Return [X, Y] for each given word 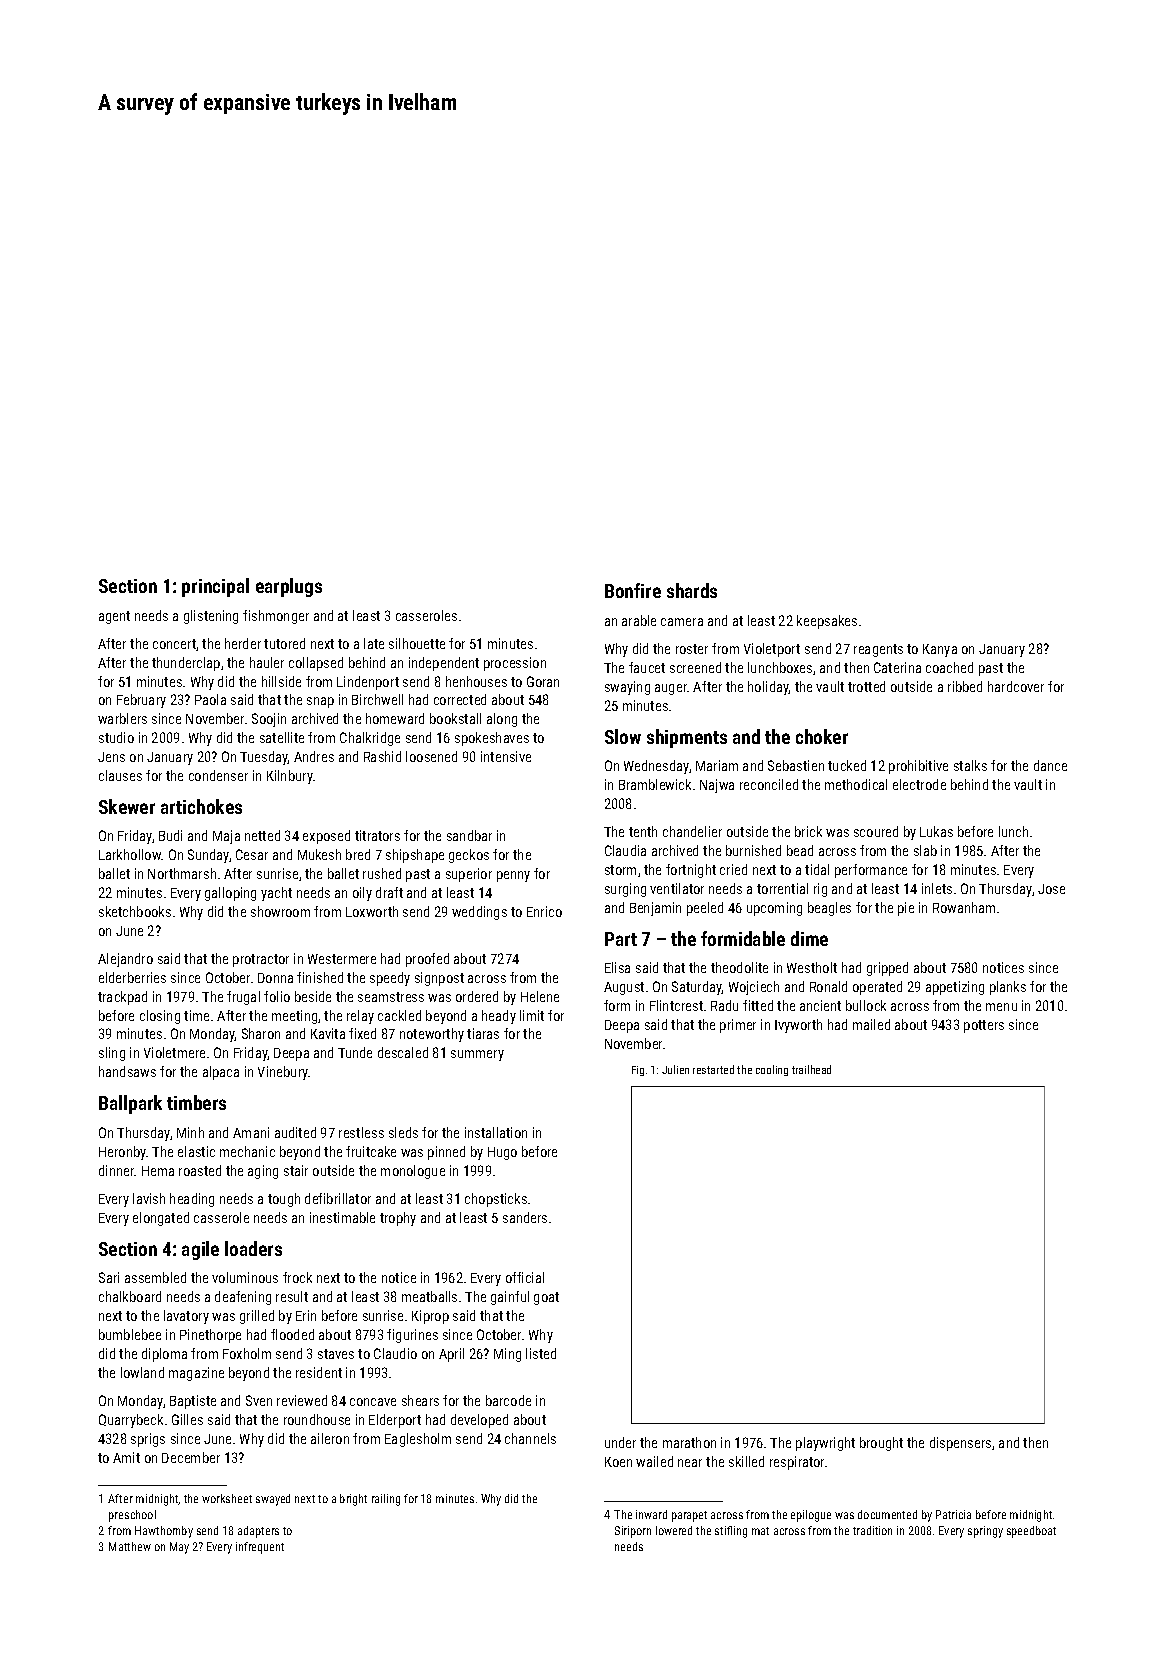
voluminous [245, 1277]
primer [738, 1026]
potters [984, 1026]
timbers [196, 1102]
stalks [970, 765]
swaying [627, 688]
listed [541, 1353]
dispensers [960, 1444]
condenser [218, 775]
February [141, 701]
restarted [713, 1069]
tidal [817, 869]
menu [1001, 1007]
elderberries [132, 977]
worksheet [227, 1498]
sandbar [469, 835]
